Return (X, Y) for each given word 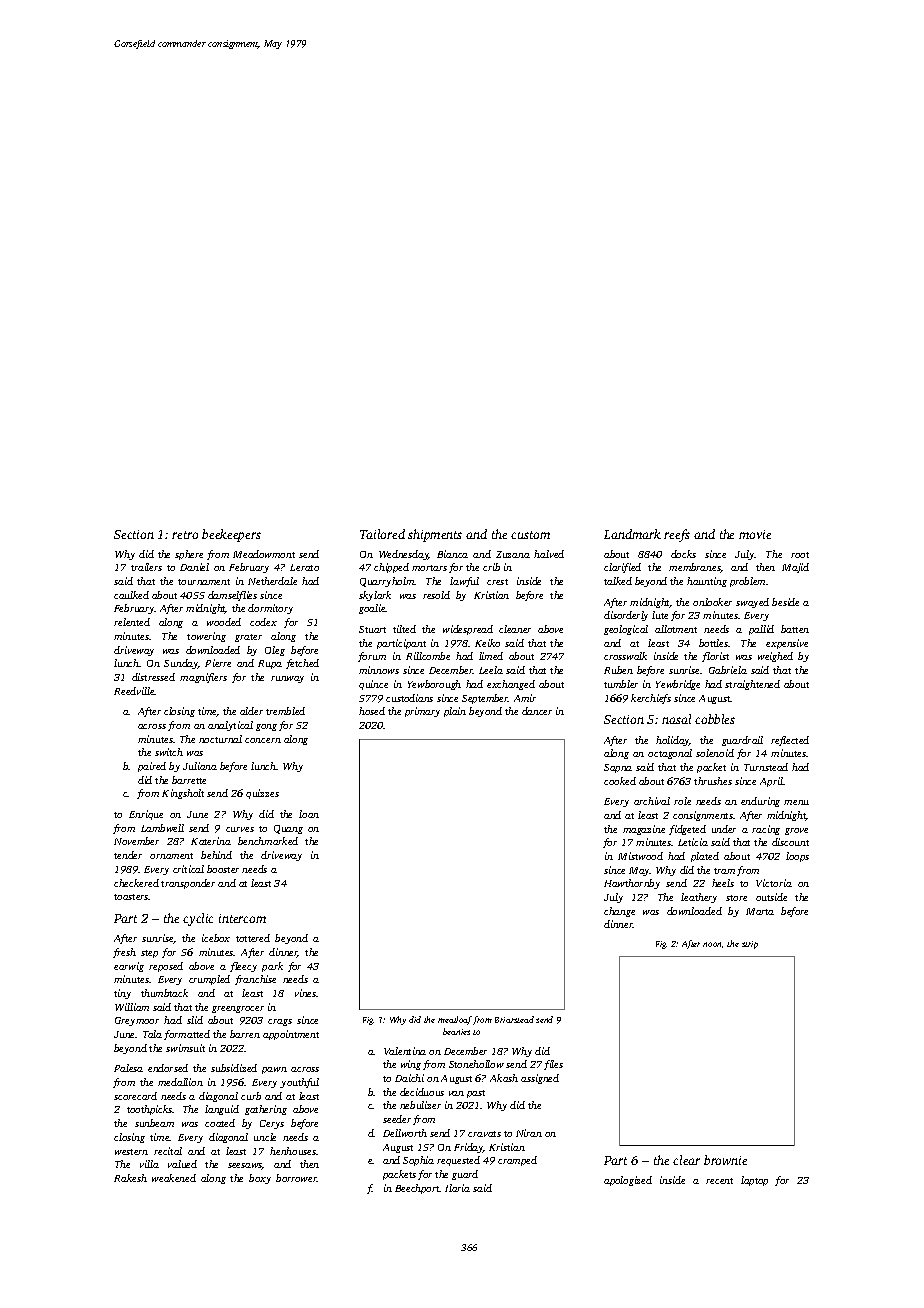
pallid (761, 630)
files (553, 1065)
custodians (409, 698)
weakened (174, 1178)
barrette (189, 780)
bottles (714, 643)
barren (245, 1034)
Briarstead (514, 1019)
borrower (296, 1178)
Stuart (372, 629)
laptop (754, 1181)
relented (132, 622)
